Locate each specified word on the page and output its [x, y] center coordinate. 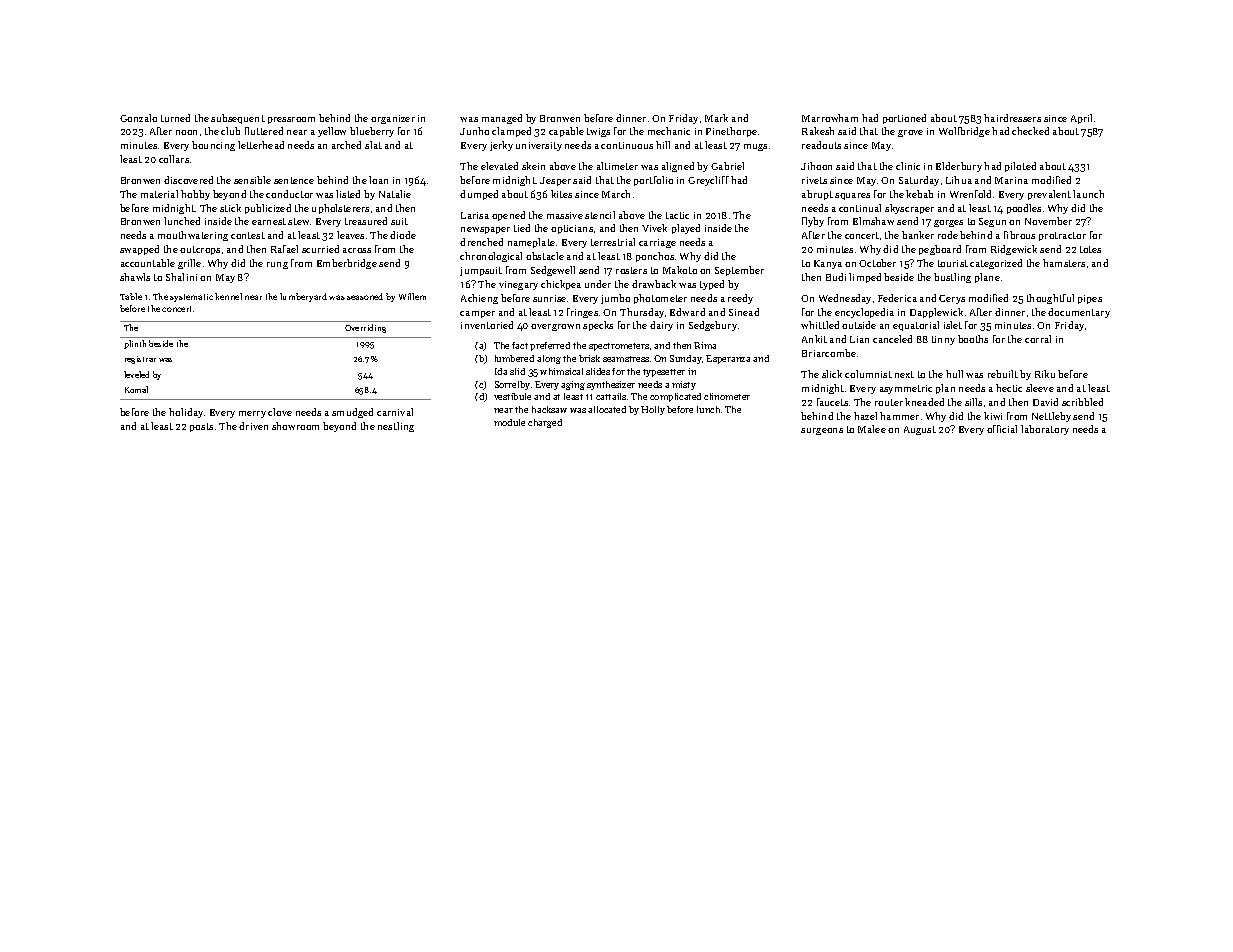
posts [201, 427]
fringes [582, 313]
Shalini [181, 277]
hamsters [1064, 263]
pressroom [291, 120]
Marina [1011, 180]
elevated [499, 166]
